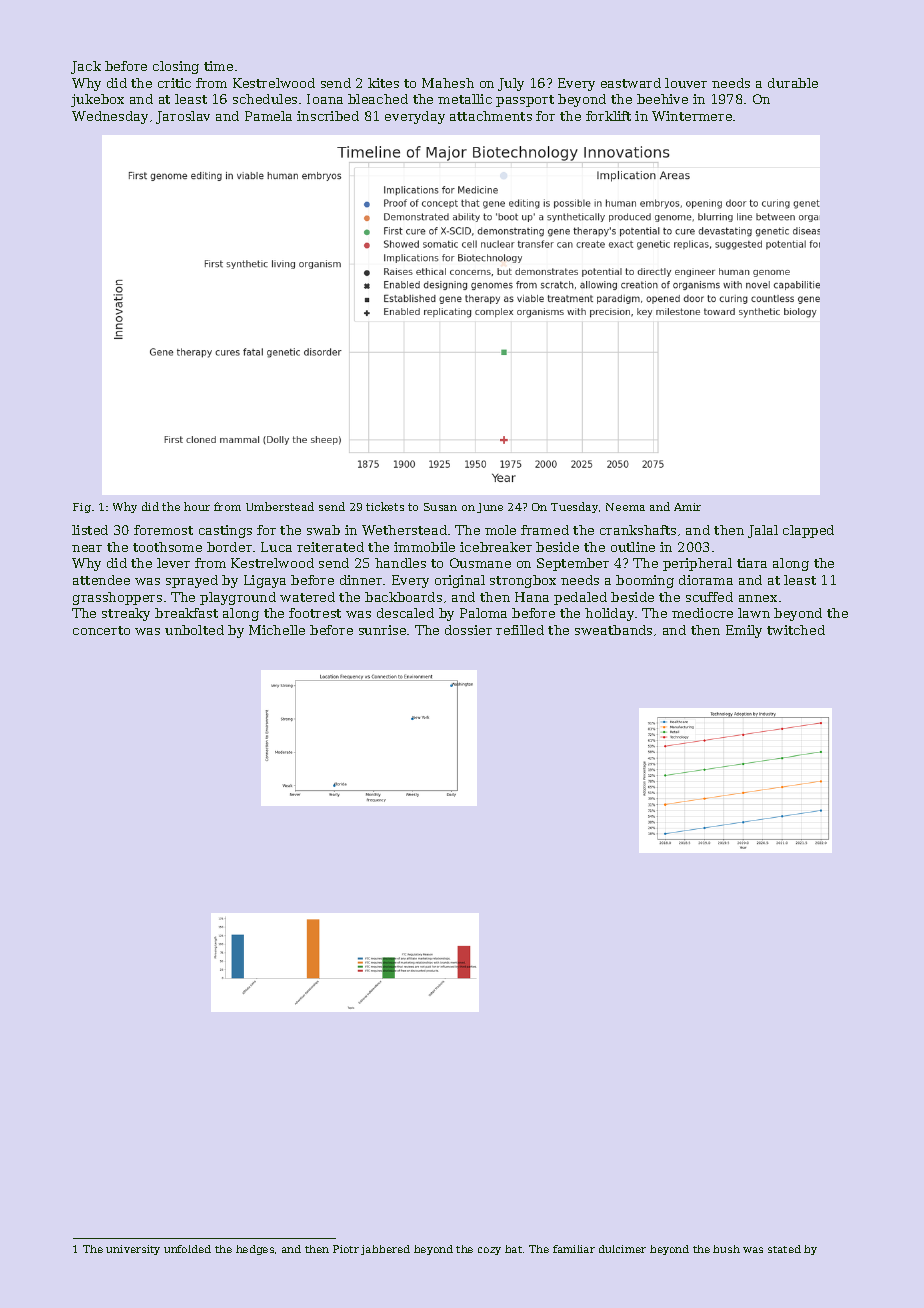  Describe the element at coordinates (491, 116) in the screenshot. I see `attachments` at that location.
